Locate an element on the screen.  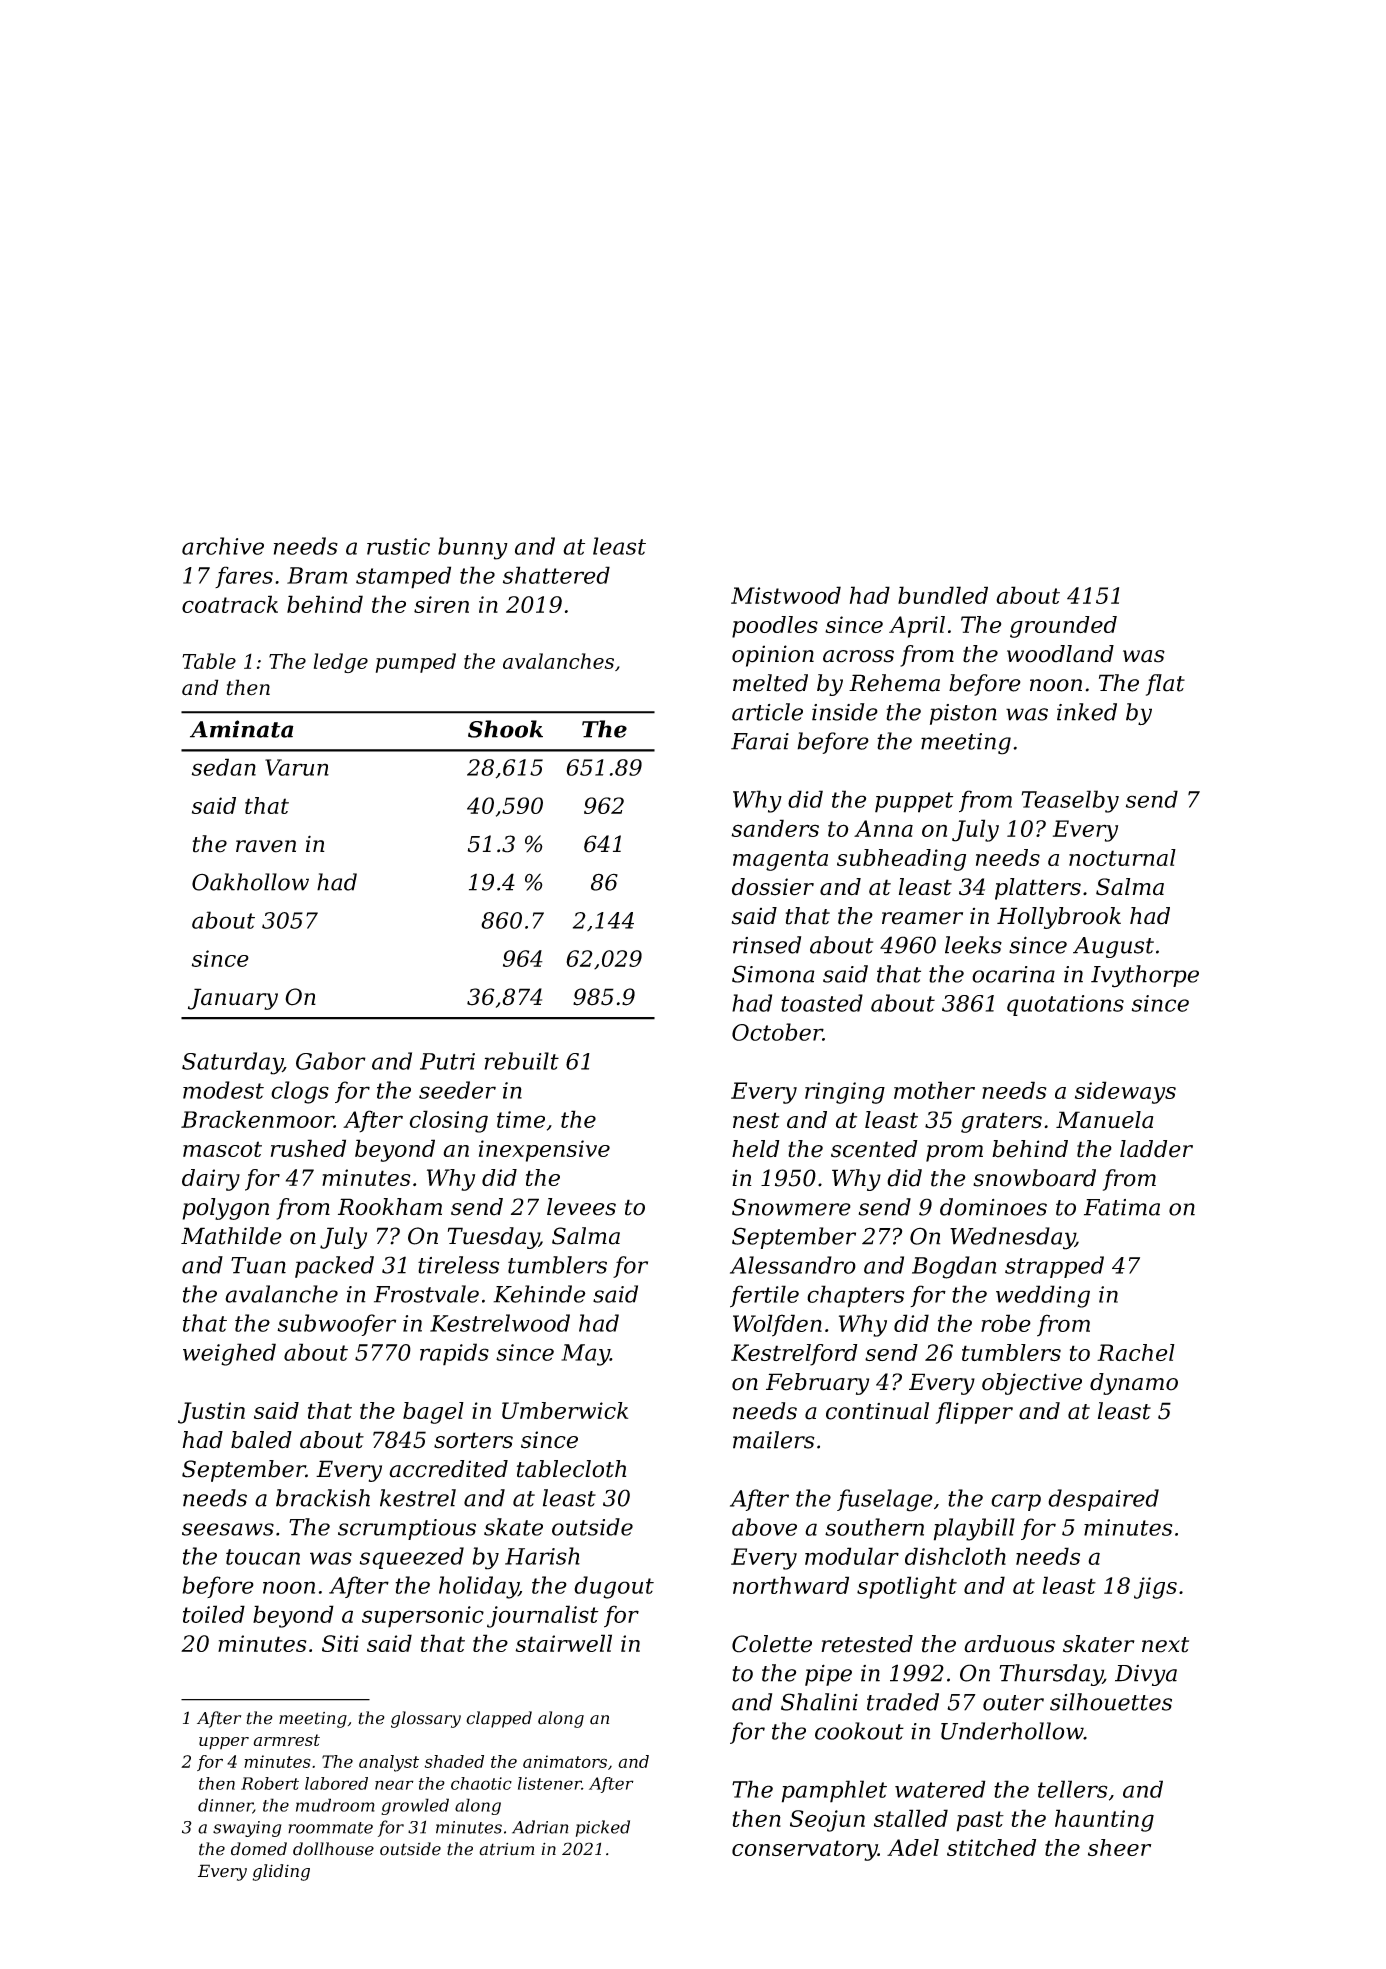
fuselage is located at coordinates (885, 1500).
